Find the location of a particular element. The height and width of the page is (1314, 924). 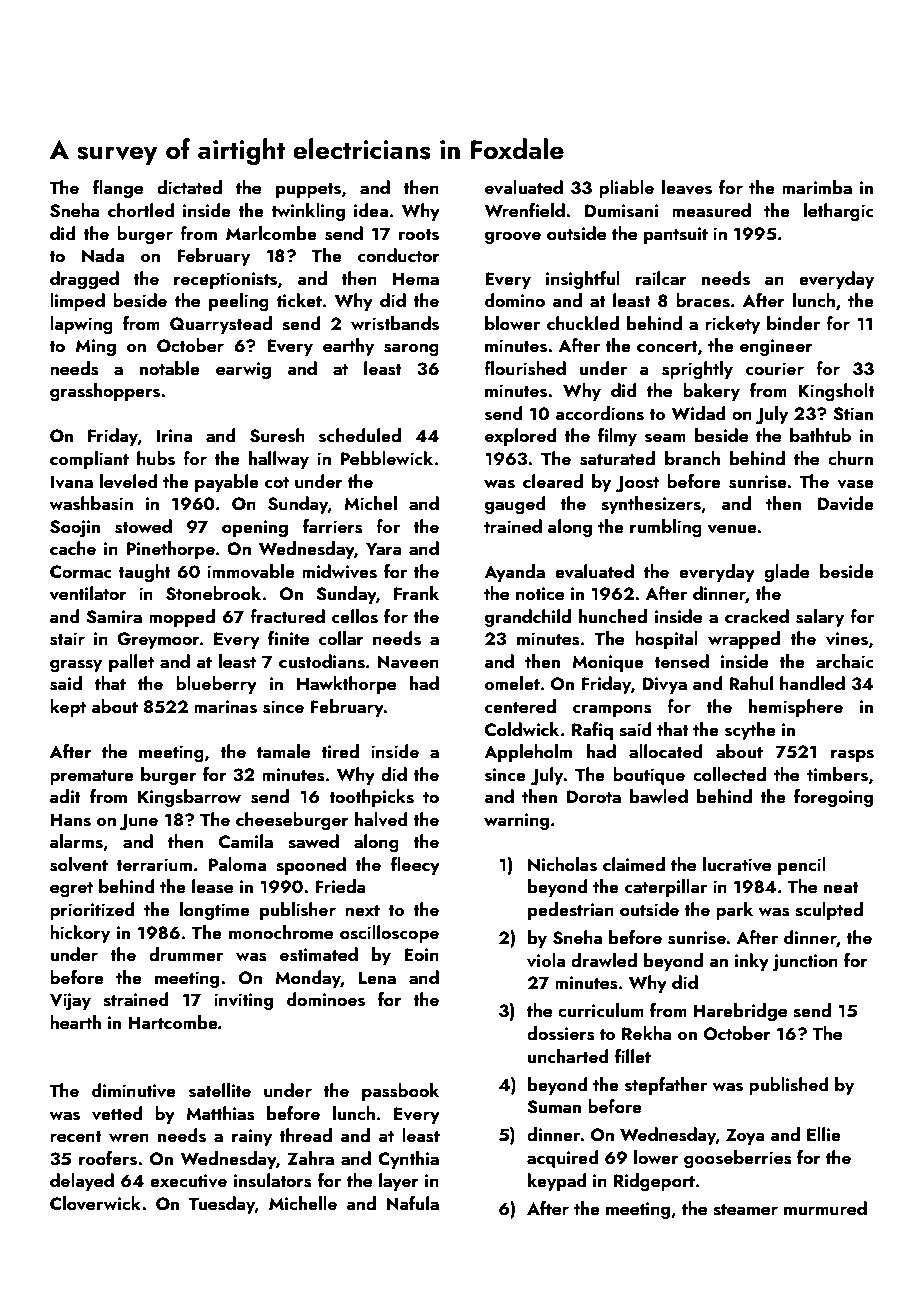

scythe is located at coordinates (750, 731).
